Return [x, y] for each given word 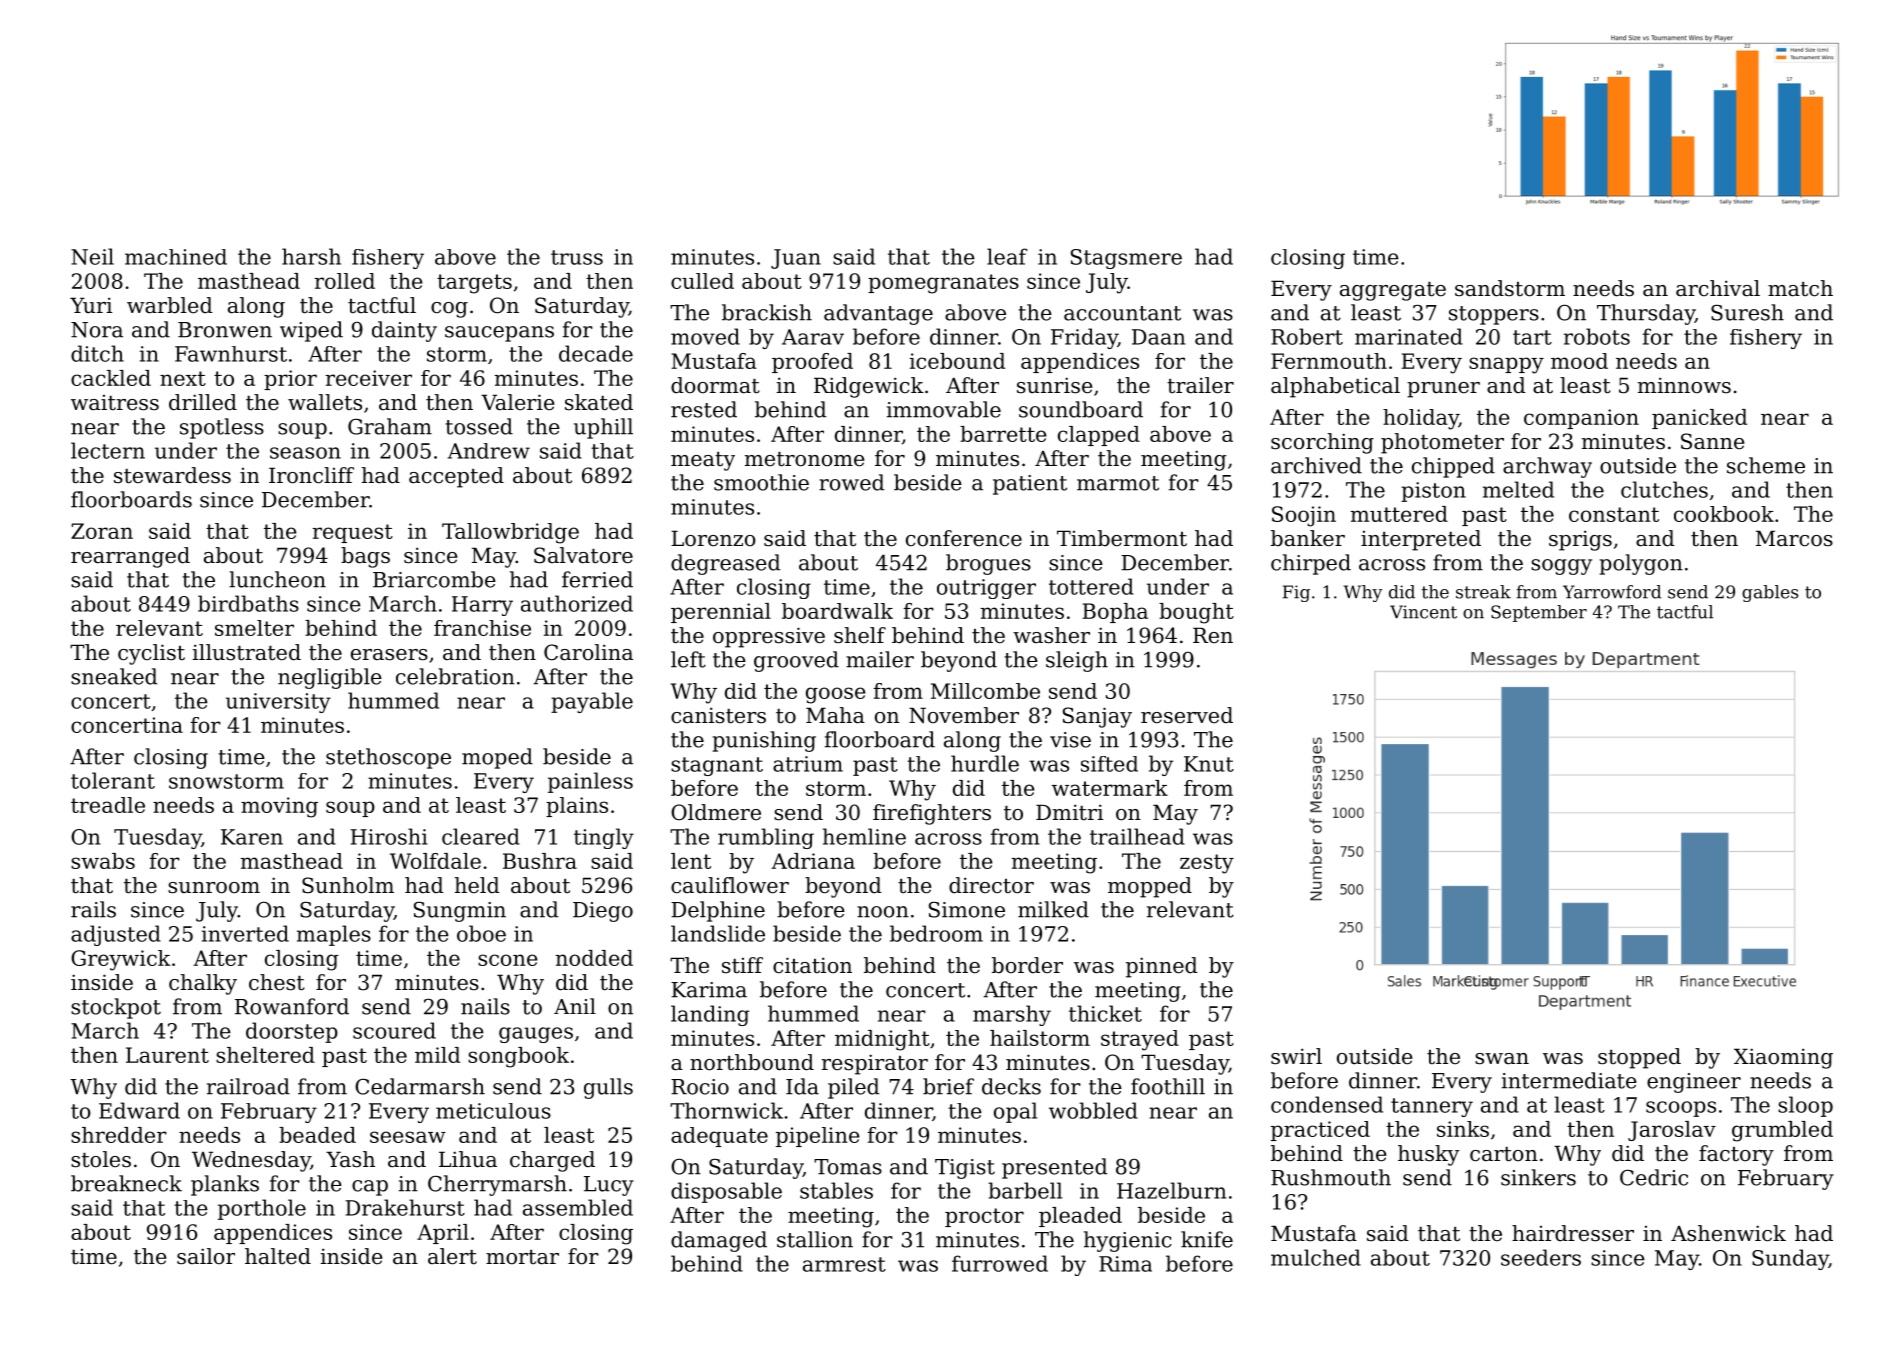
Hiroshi [389, 836]
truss [577, 257]
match [1800, 288]
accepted [456, 477]
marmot [1118, 483]
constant [1614, 514]
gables [1770, 593]
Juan [796, 259]
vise [1070, 740]
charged [552, 1161]
